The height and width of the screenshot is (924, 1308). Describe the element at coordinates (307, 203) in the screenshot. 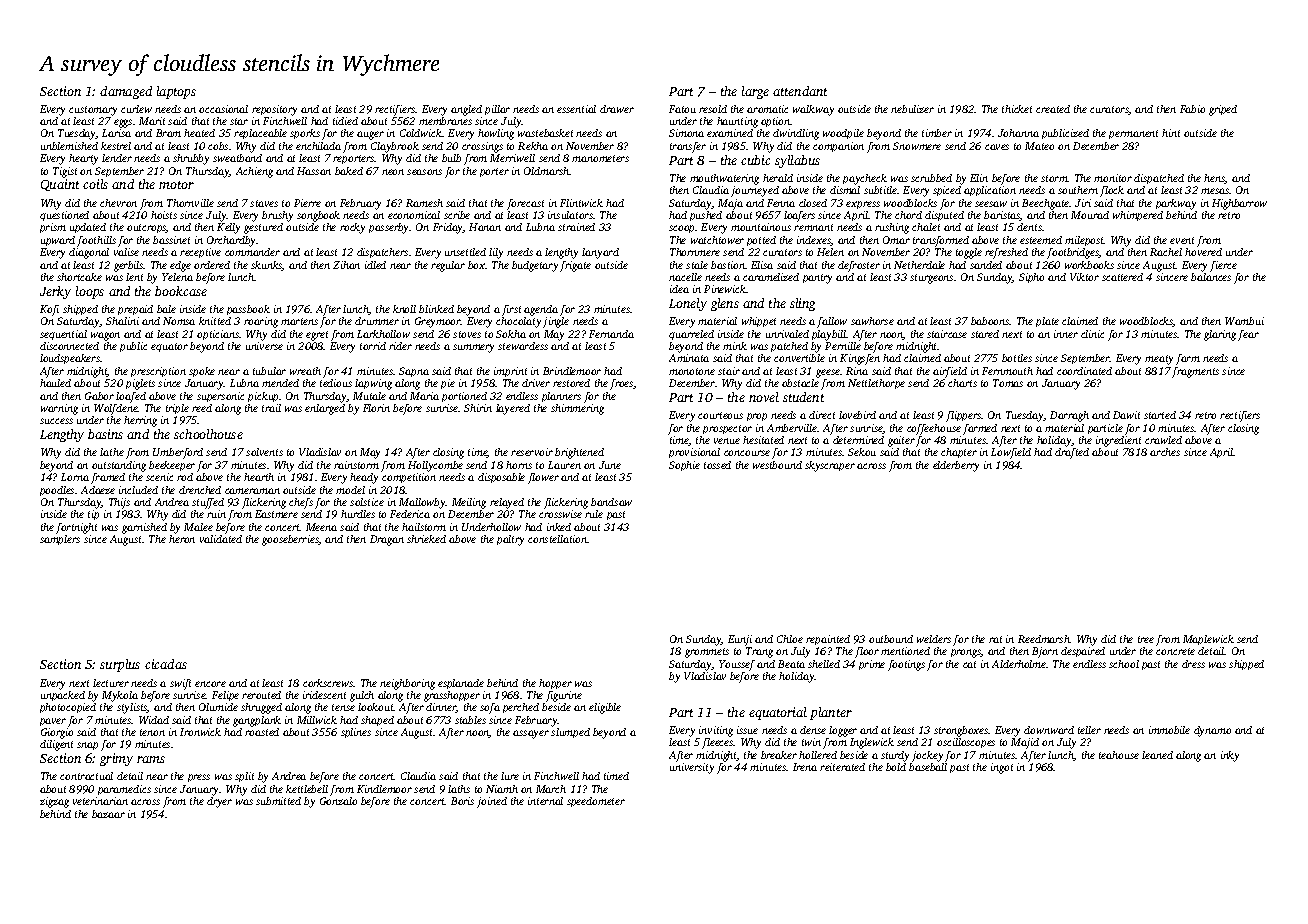

I see `Pierre` at that location.
